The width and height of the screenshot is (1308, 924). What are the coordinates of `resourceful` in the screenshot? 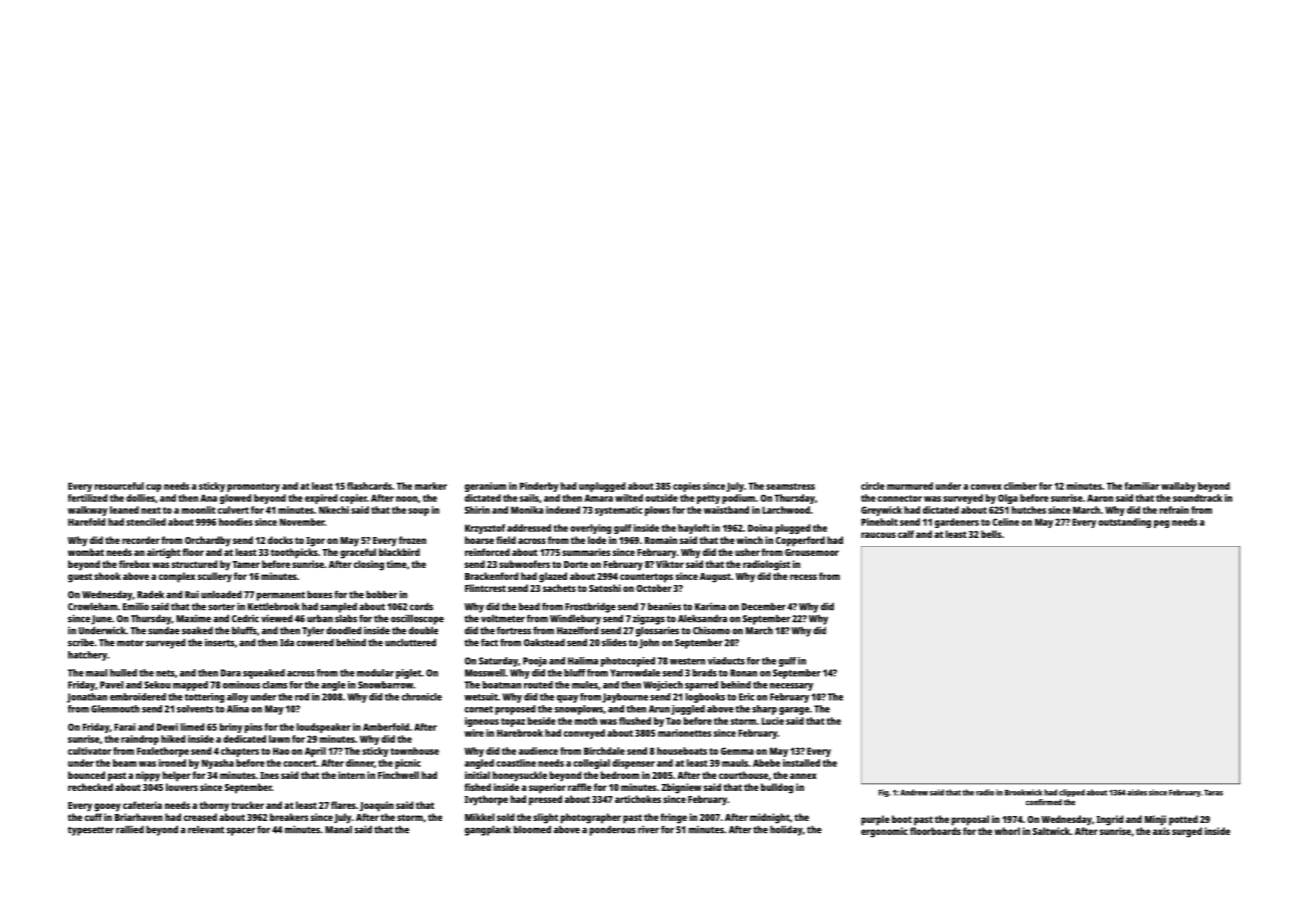 It's located at (119, 486).
